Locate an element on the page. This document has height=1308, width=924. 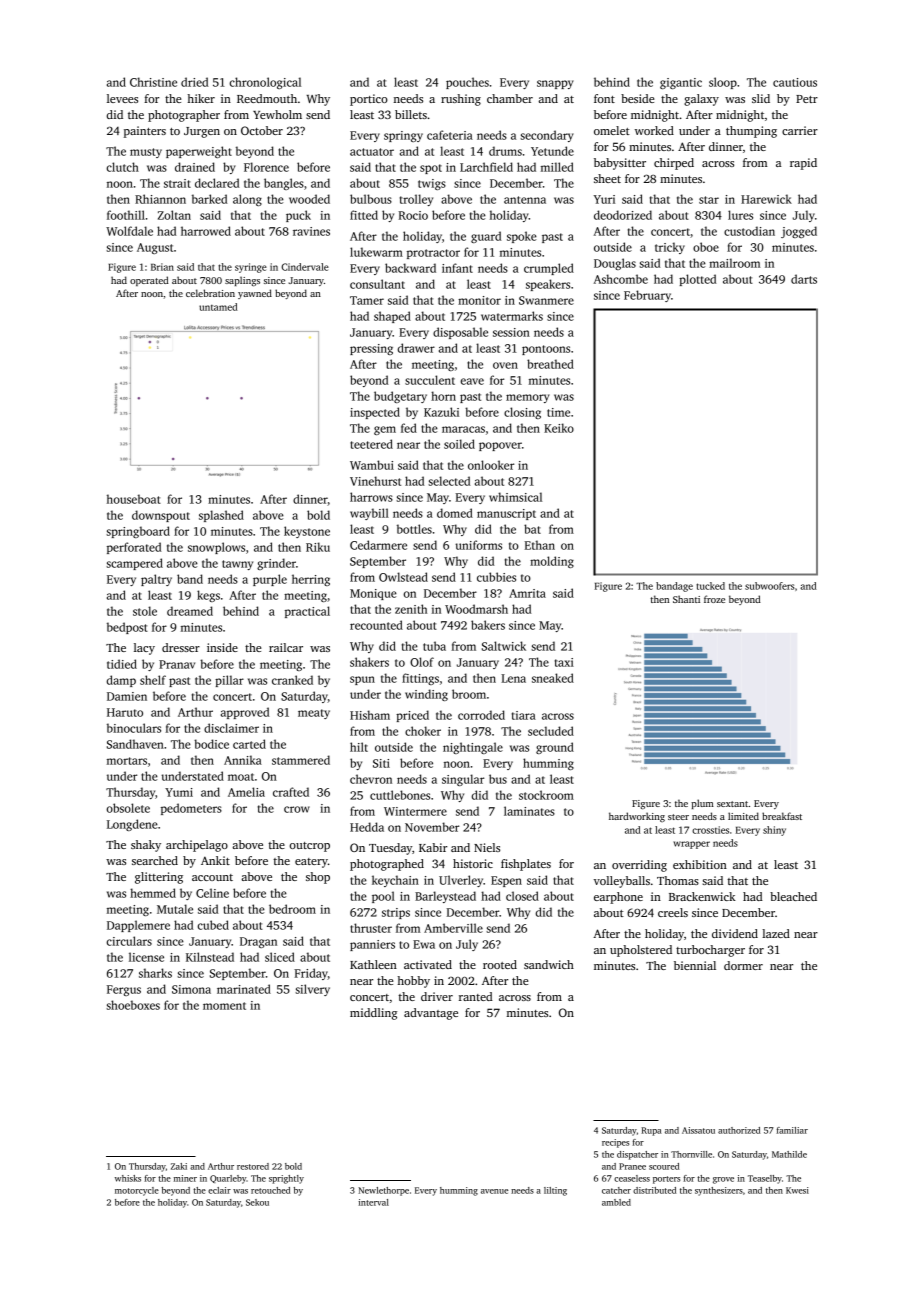
subwoofers is located at coordinates (769, 586).
